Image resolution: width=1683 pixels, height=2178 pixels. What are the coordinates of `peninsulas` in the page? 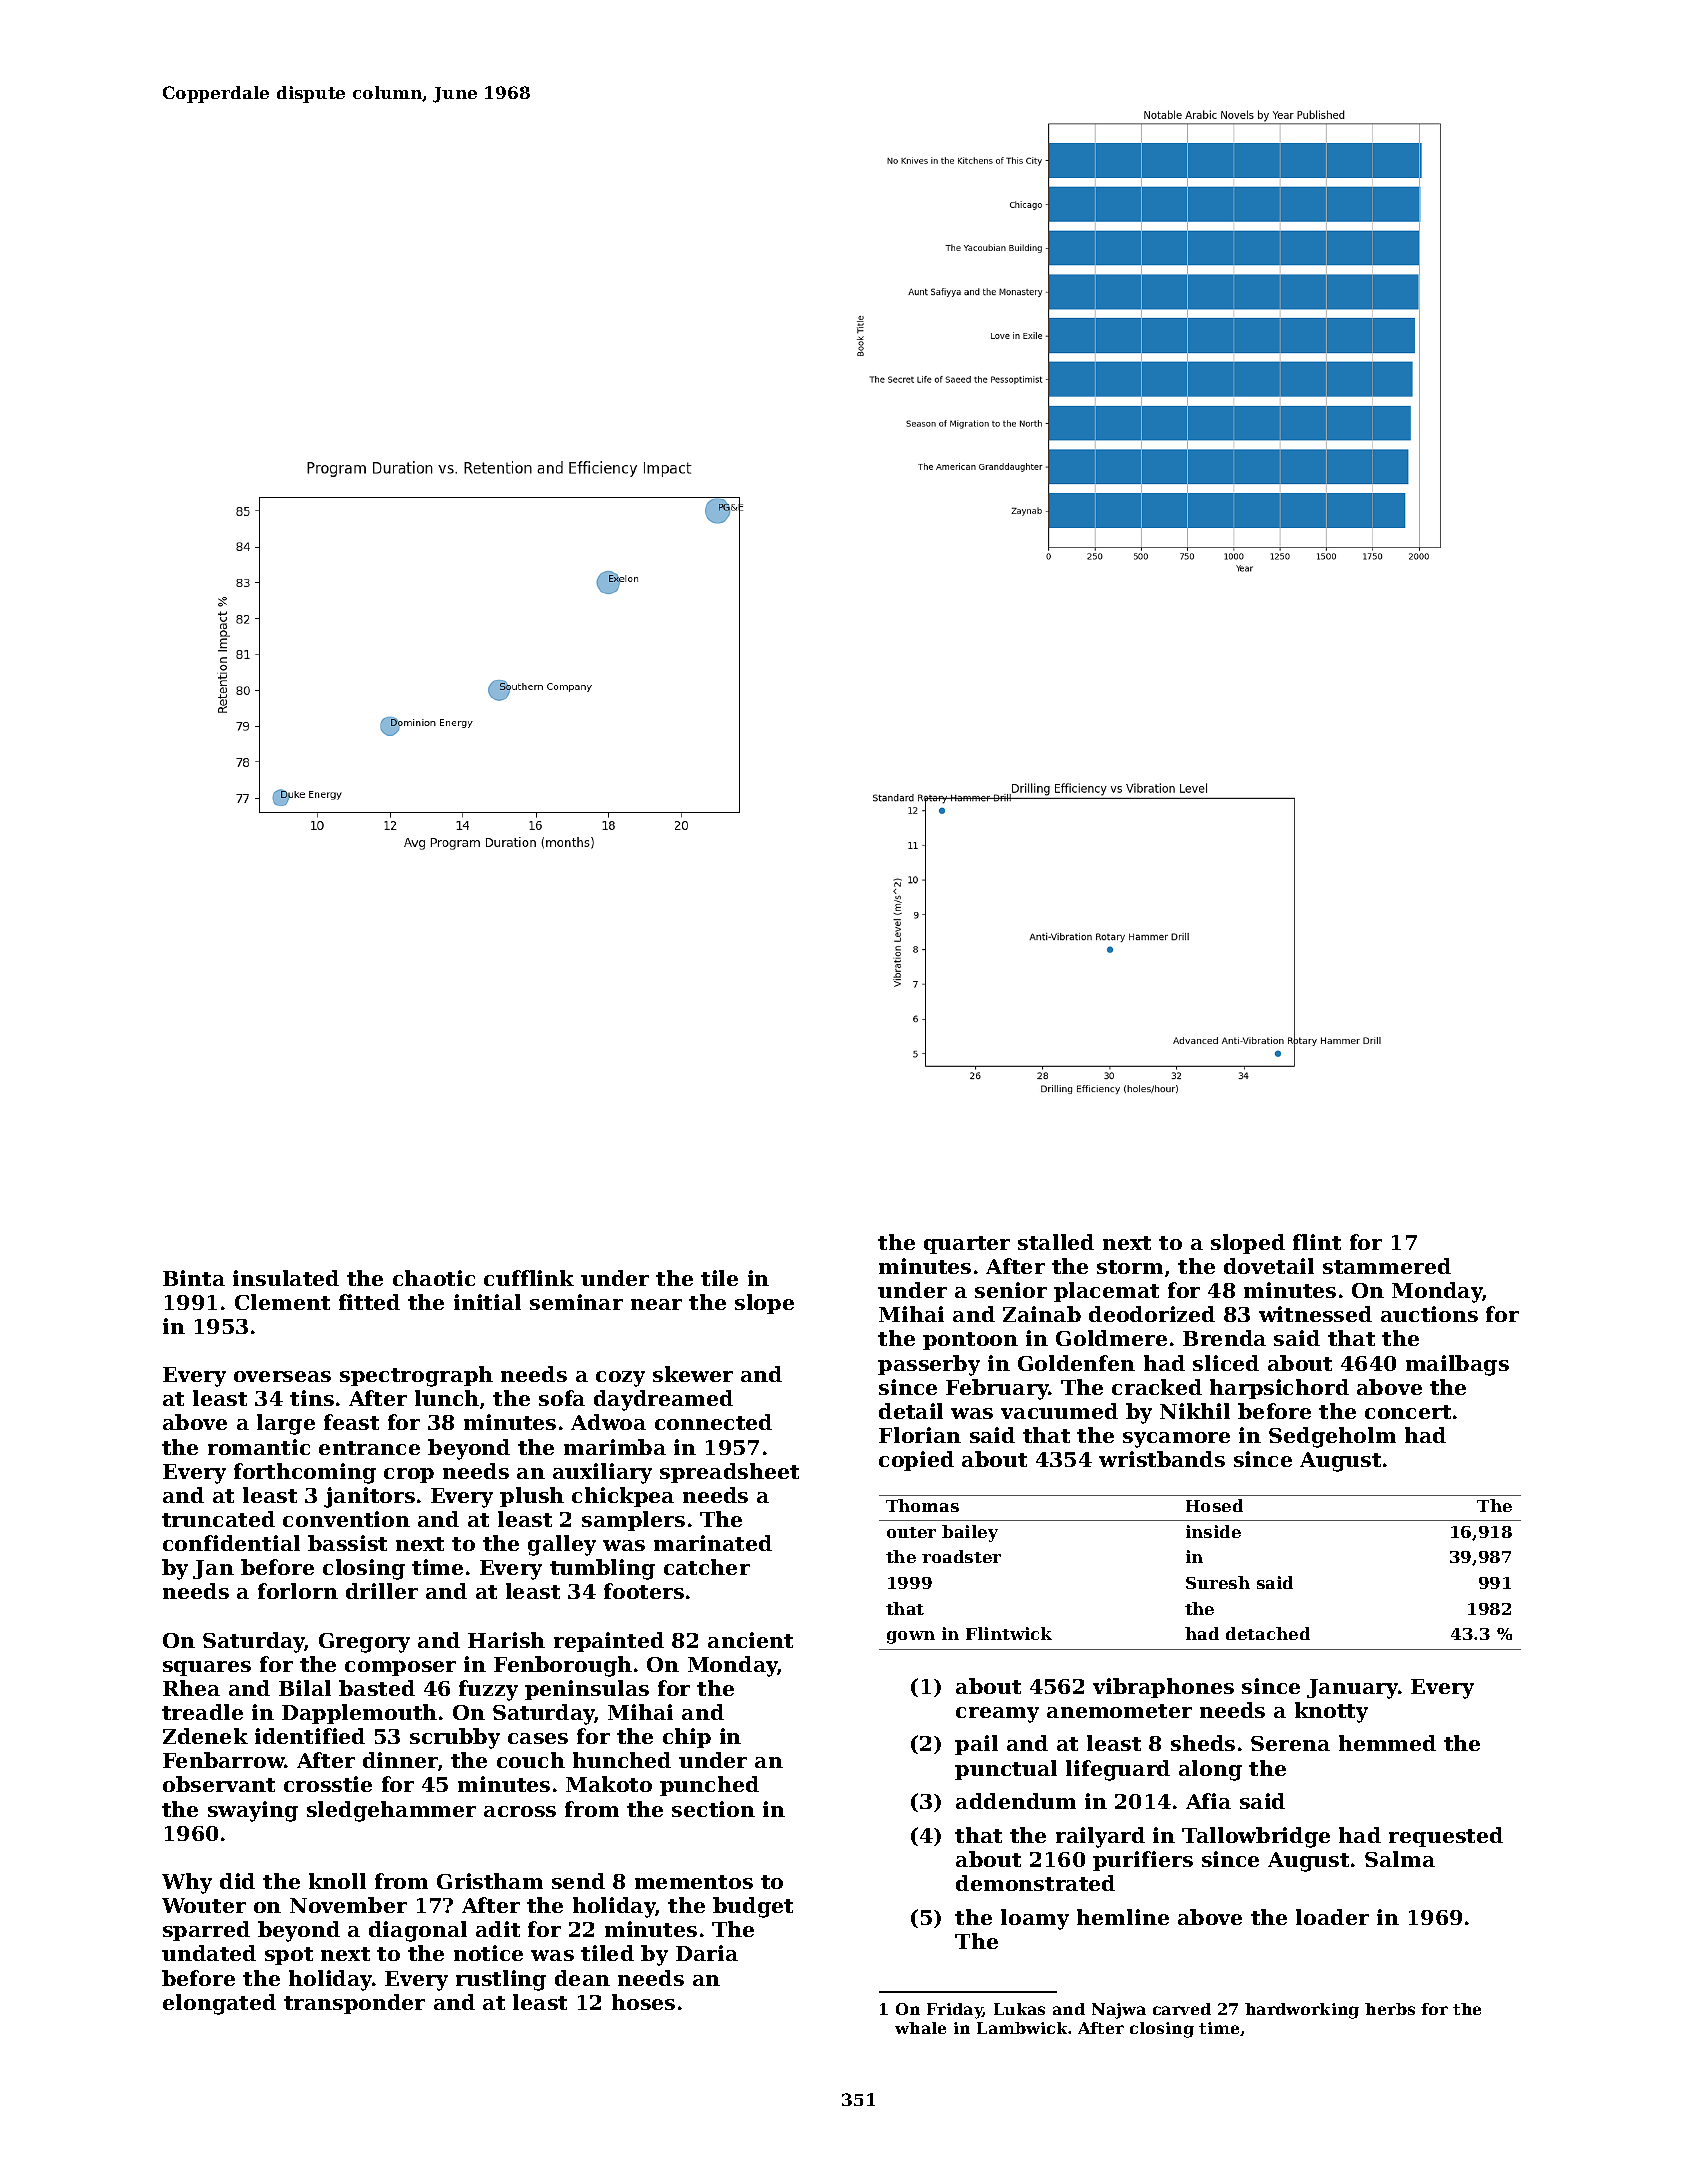 It's located at (587, 1690).
